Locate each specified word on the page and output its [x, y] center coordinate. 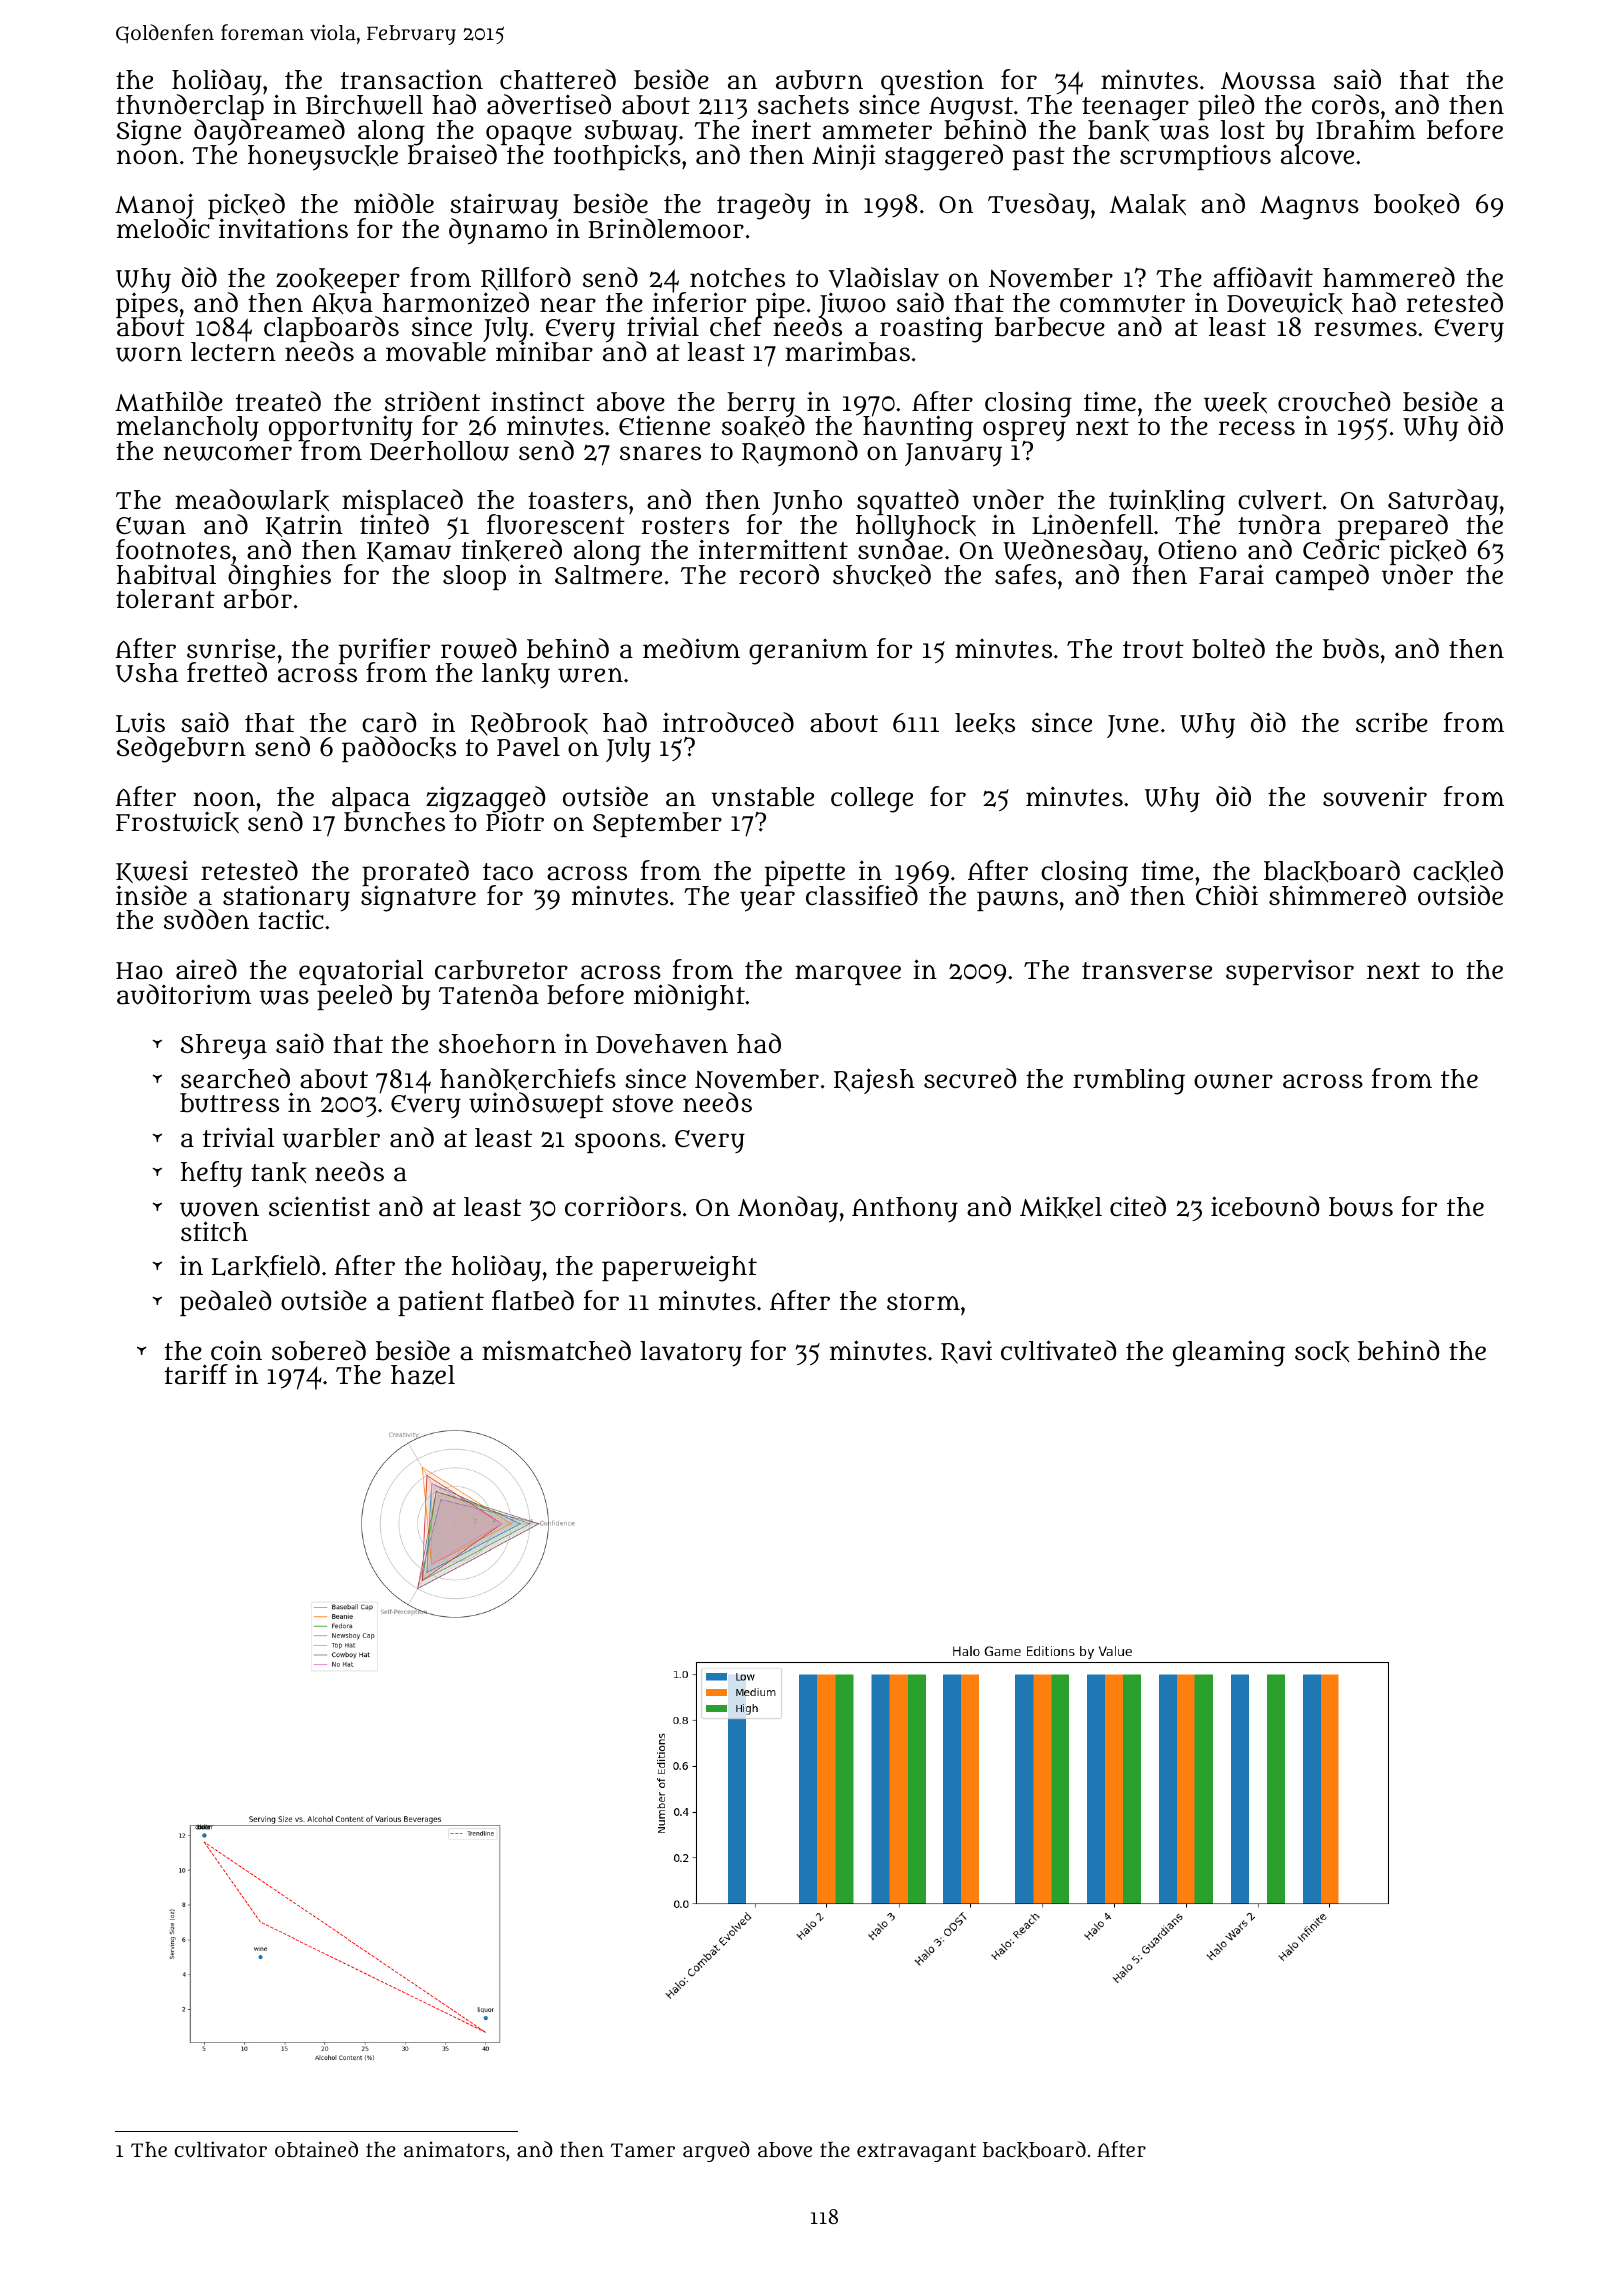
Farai [1231, 574]
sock [1322, 1351]
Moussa [1268, 81]
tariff [196, 1374]
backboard [1034, 2150]
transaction [412, 79]
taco [508, 872]
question [932, 82]
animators [454, 2149]
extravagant [916, 2152]
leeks [985, 723]
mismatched [556, 1350]
